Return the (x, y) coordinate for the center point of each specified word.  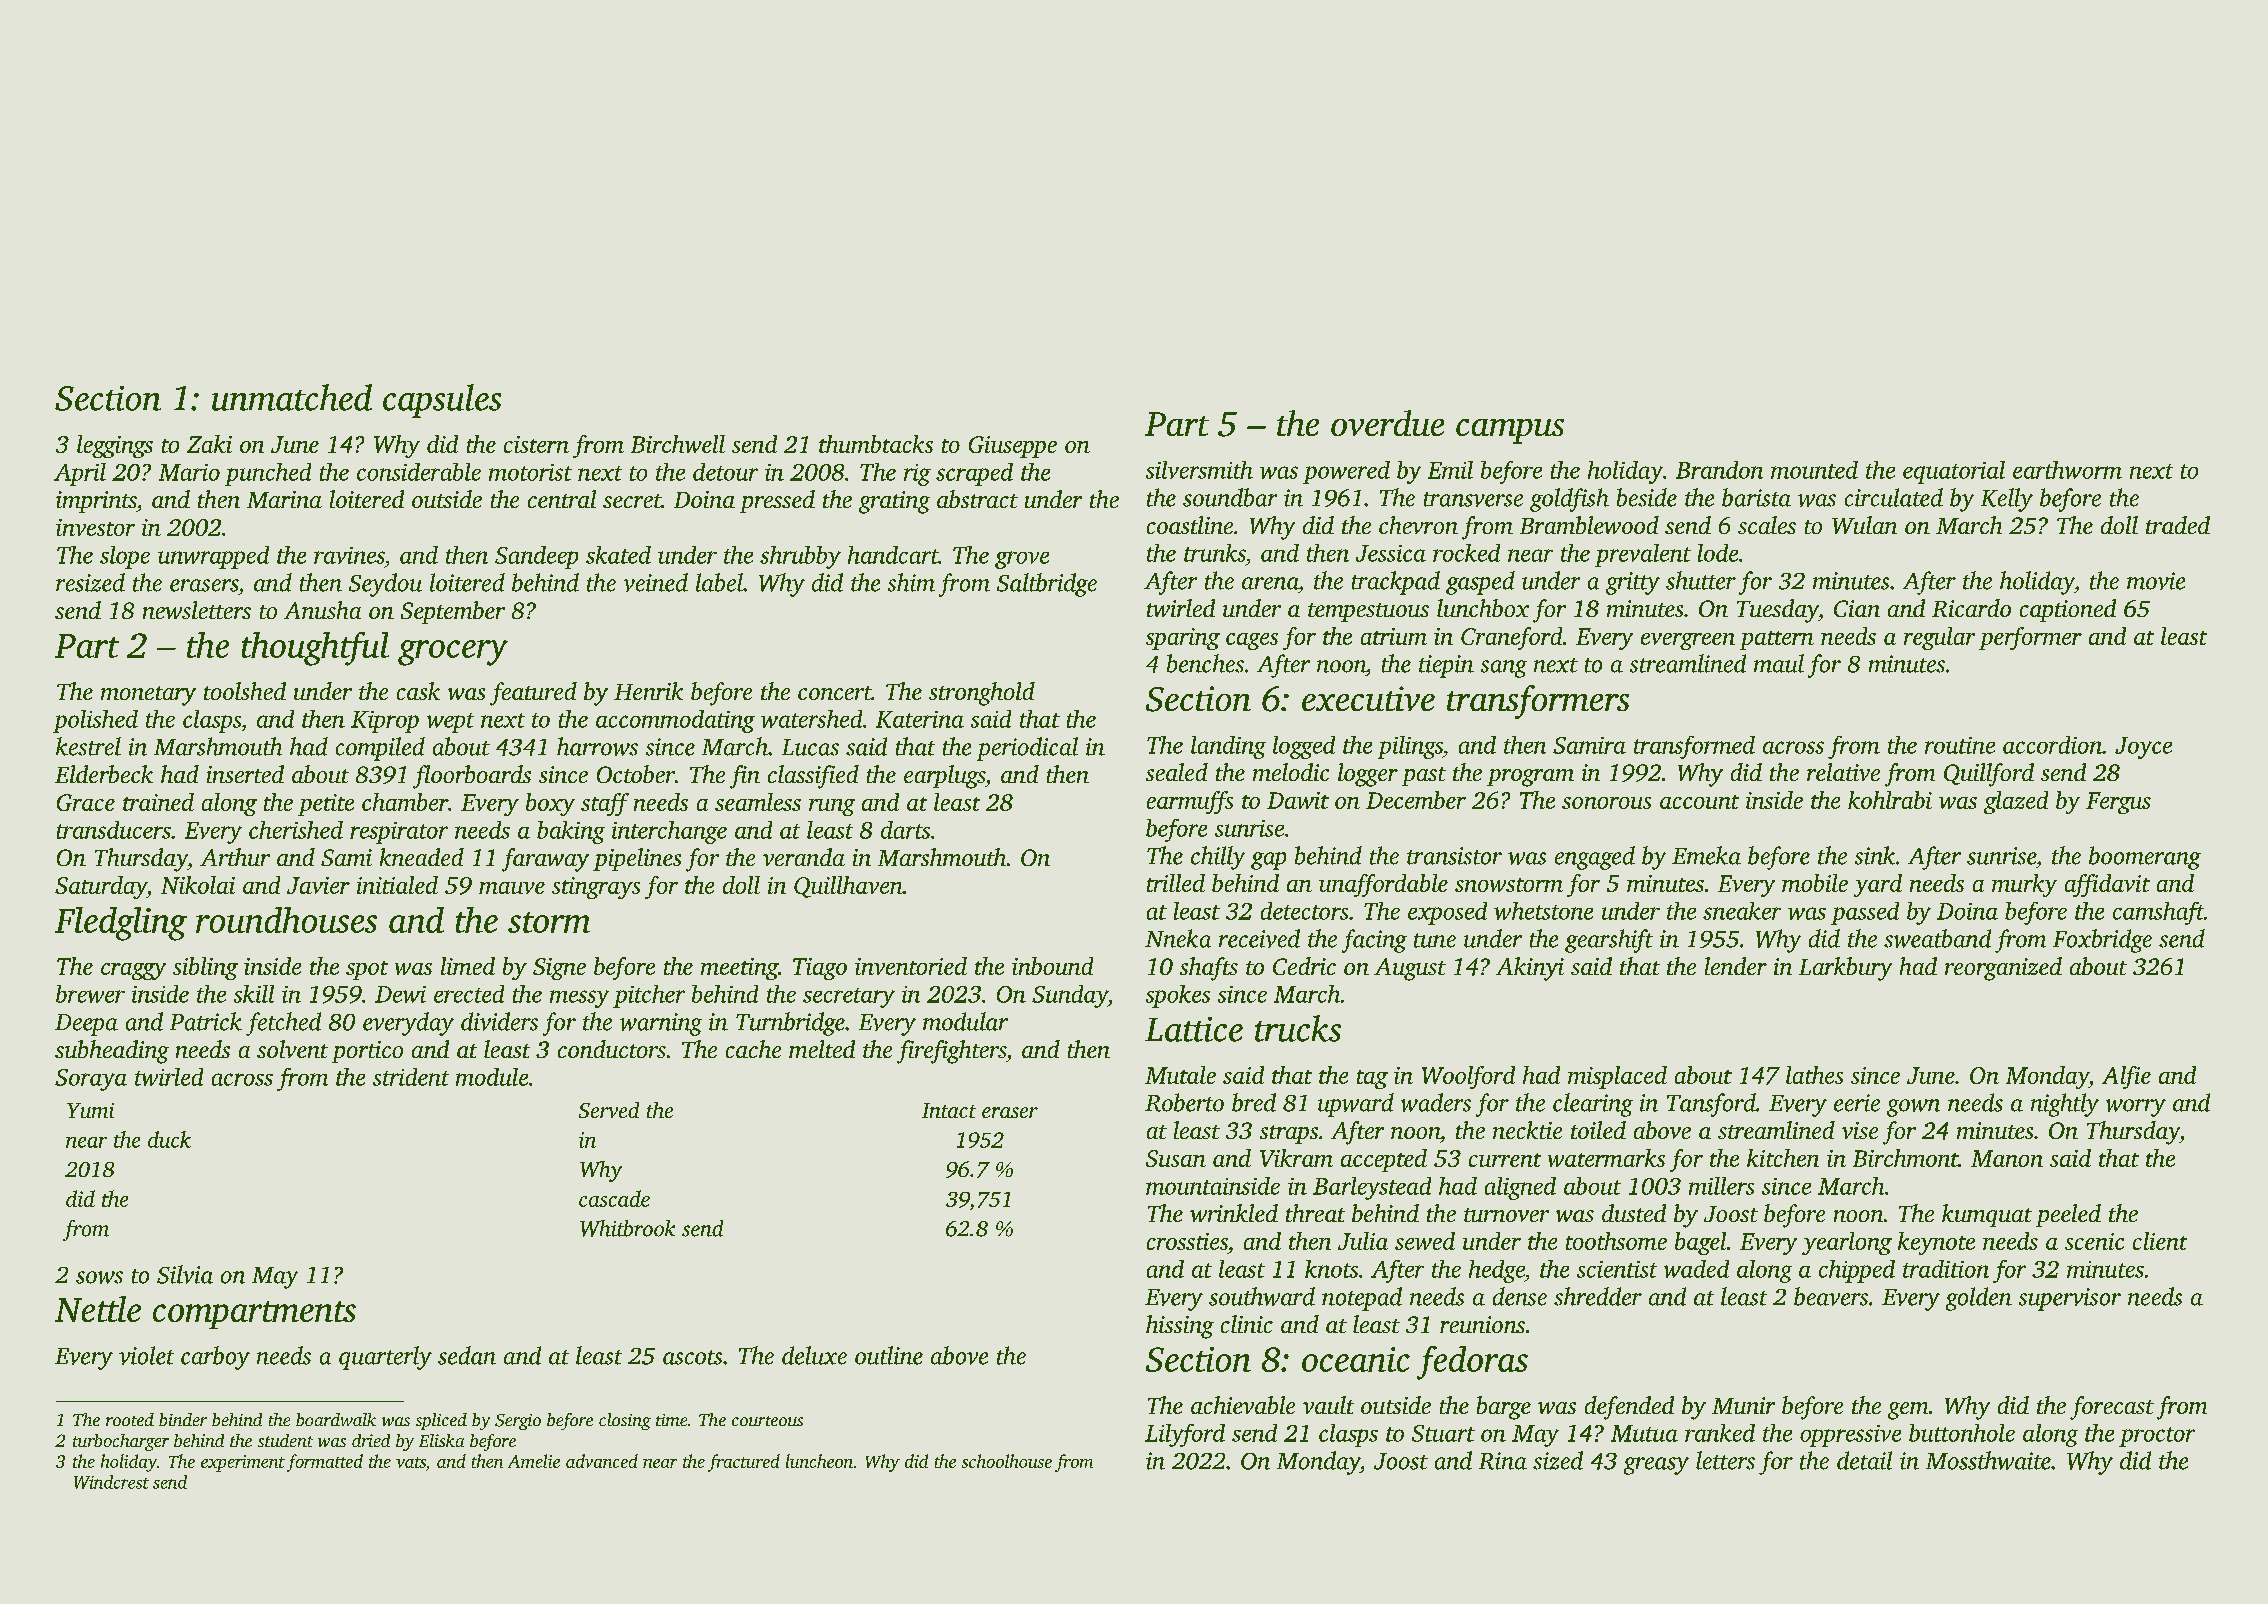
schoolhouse (1007, 1461)
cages (1252, 641)
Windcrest (111, 1482)
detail (1864, 1460)
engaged (1595, 858)
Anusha (322, 610)
